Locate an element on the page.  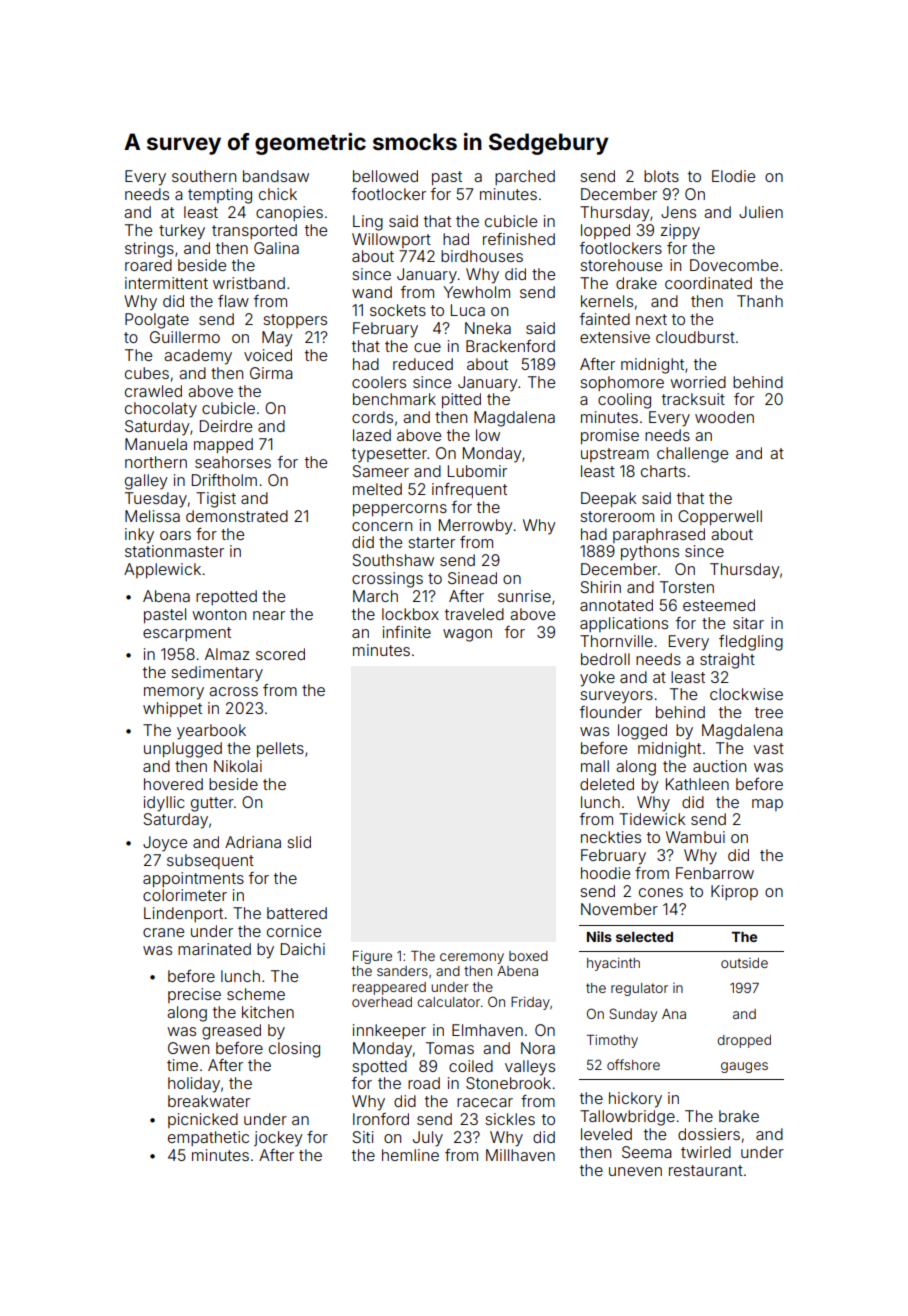
Elodie is located at coordinates (733, 176).
